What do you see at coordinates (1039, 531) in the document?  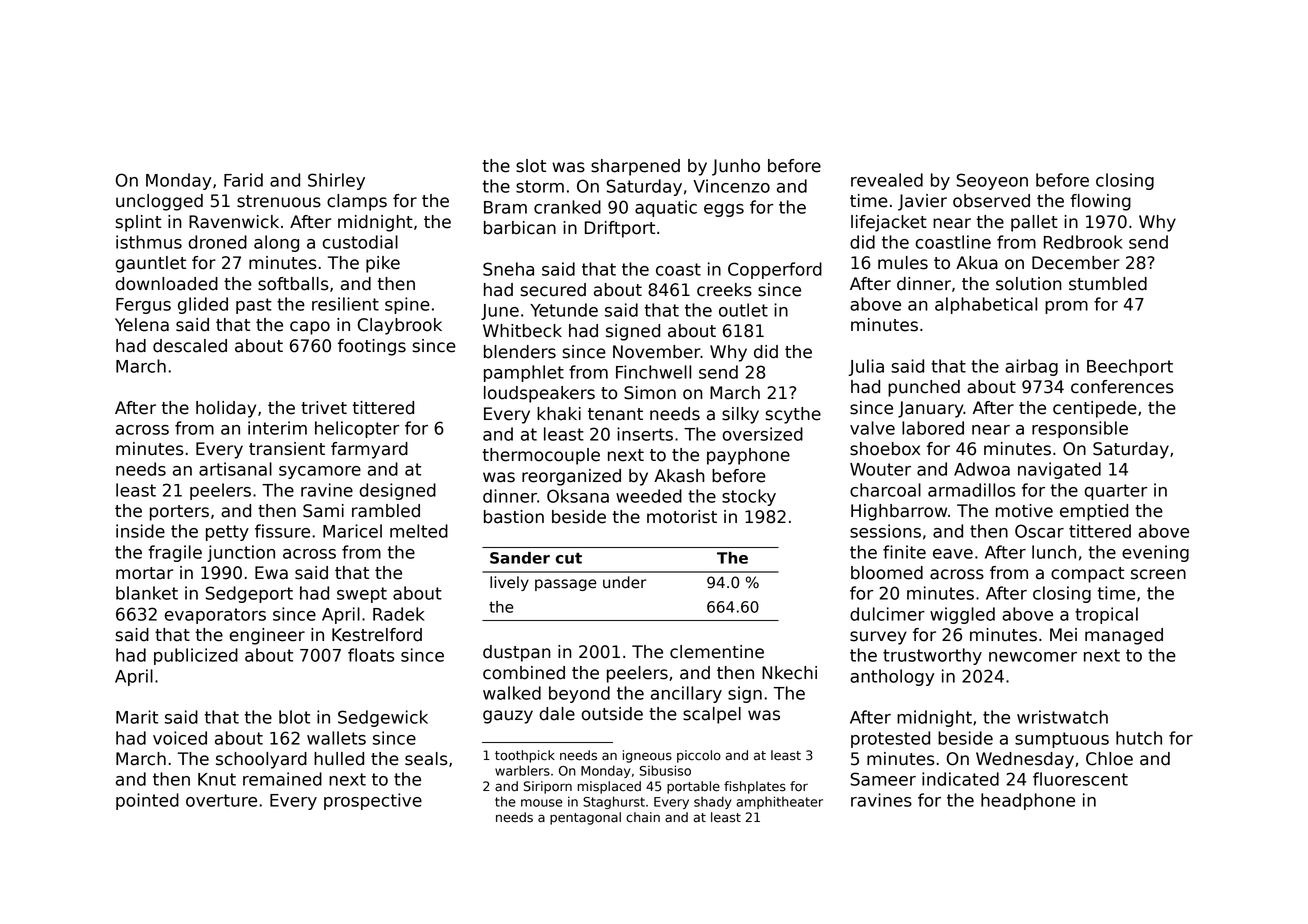 I see `Oscar` at bounding box center [1039, 531].
